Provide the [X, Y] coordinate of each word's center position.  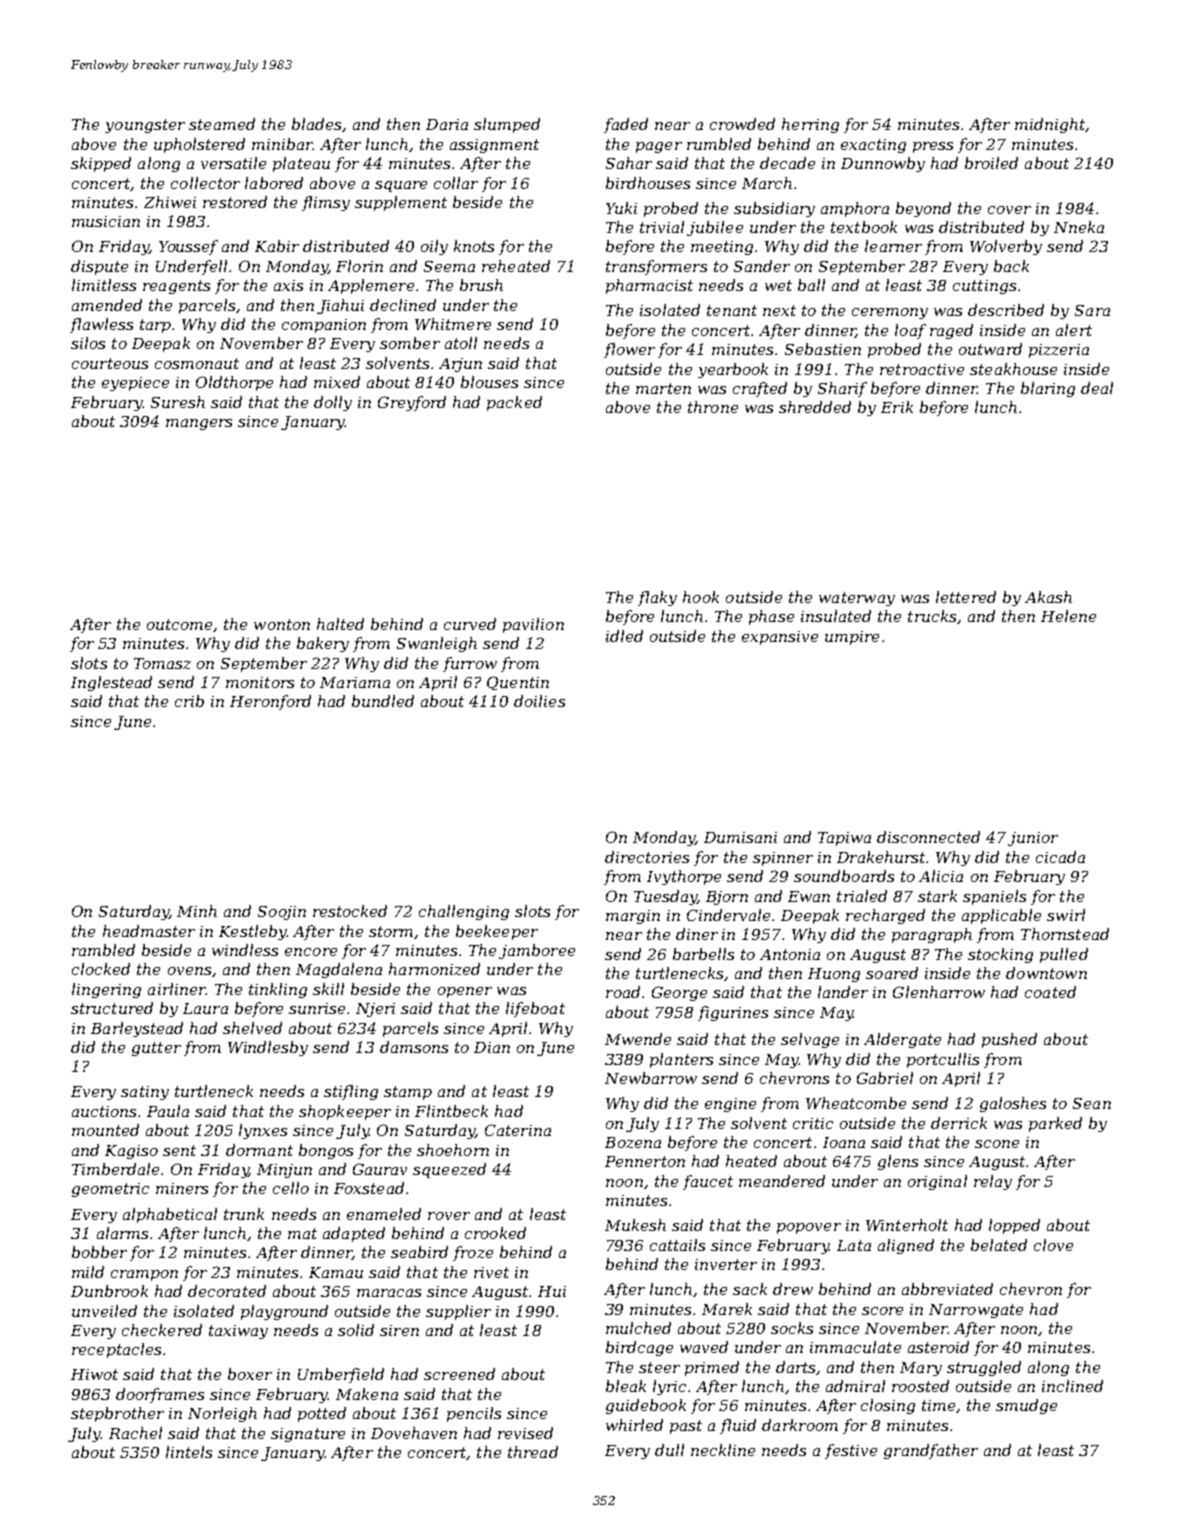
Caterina [518, 1130]
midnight [1050, 125]
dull [669, 1450]
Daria [447, 124]
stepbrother [117, 1414]
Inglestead [111, 683]
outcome [179, 624]
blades [316, 124]
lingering [106, 990]
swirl [1066, 915]
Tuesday [665, 897]
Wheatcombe [856, 1103]
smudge [1026, 1406]
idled [624, 636]
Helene [1068, 616]
